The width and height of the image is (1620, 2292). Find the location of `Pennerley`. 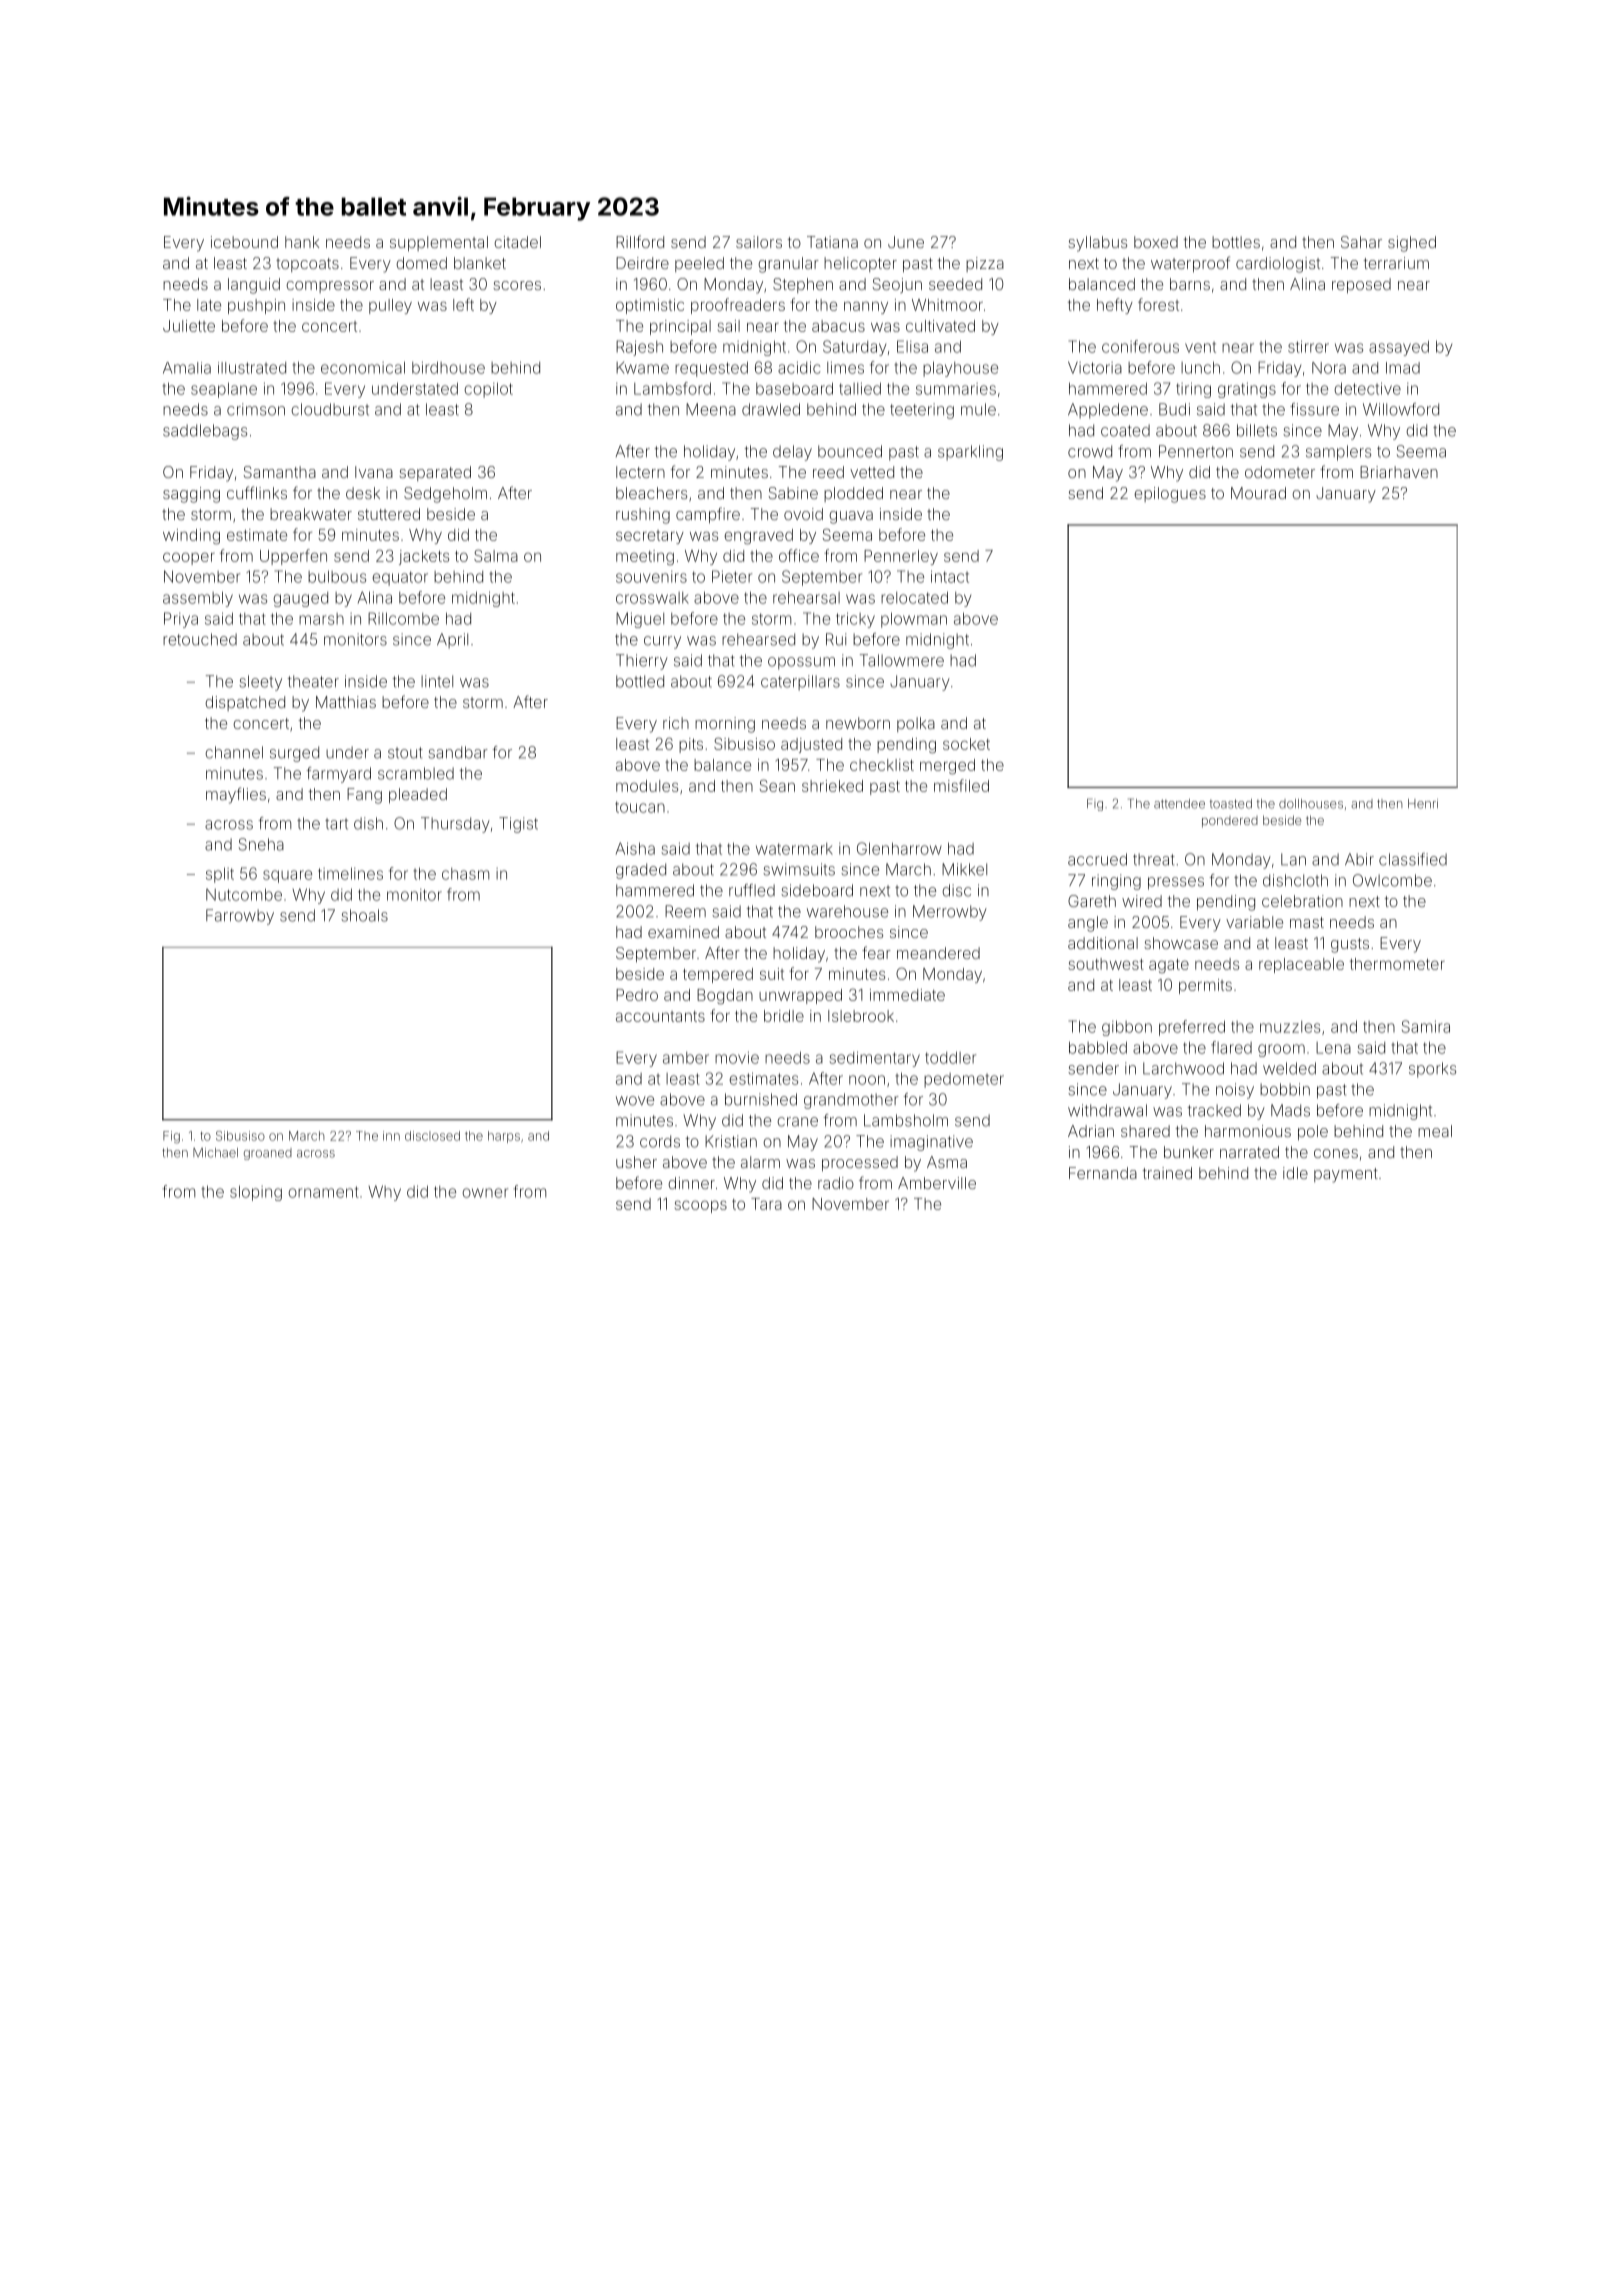

Pennerley is located at coordinates (901, 557).
